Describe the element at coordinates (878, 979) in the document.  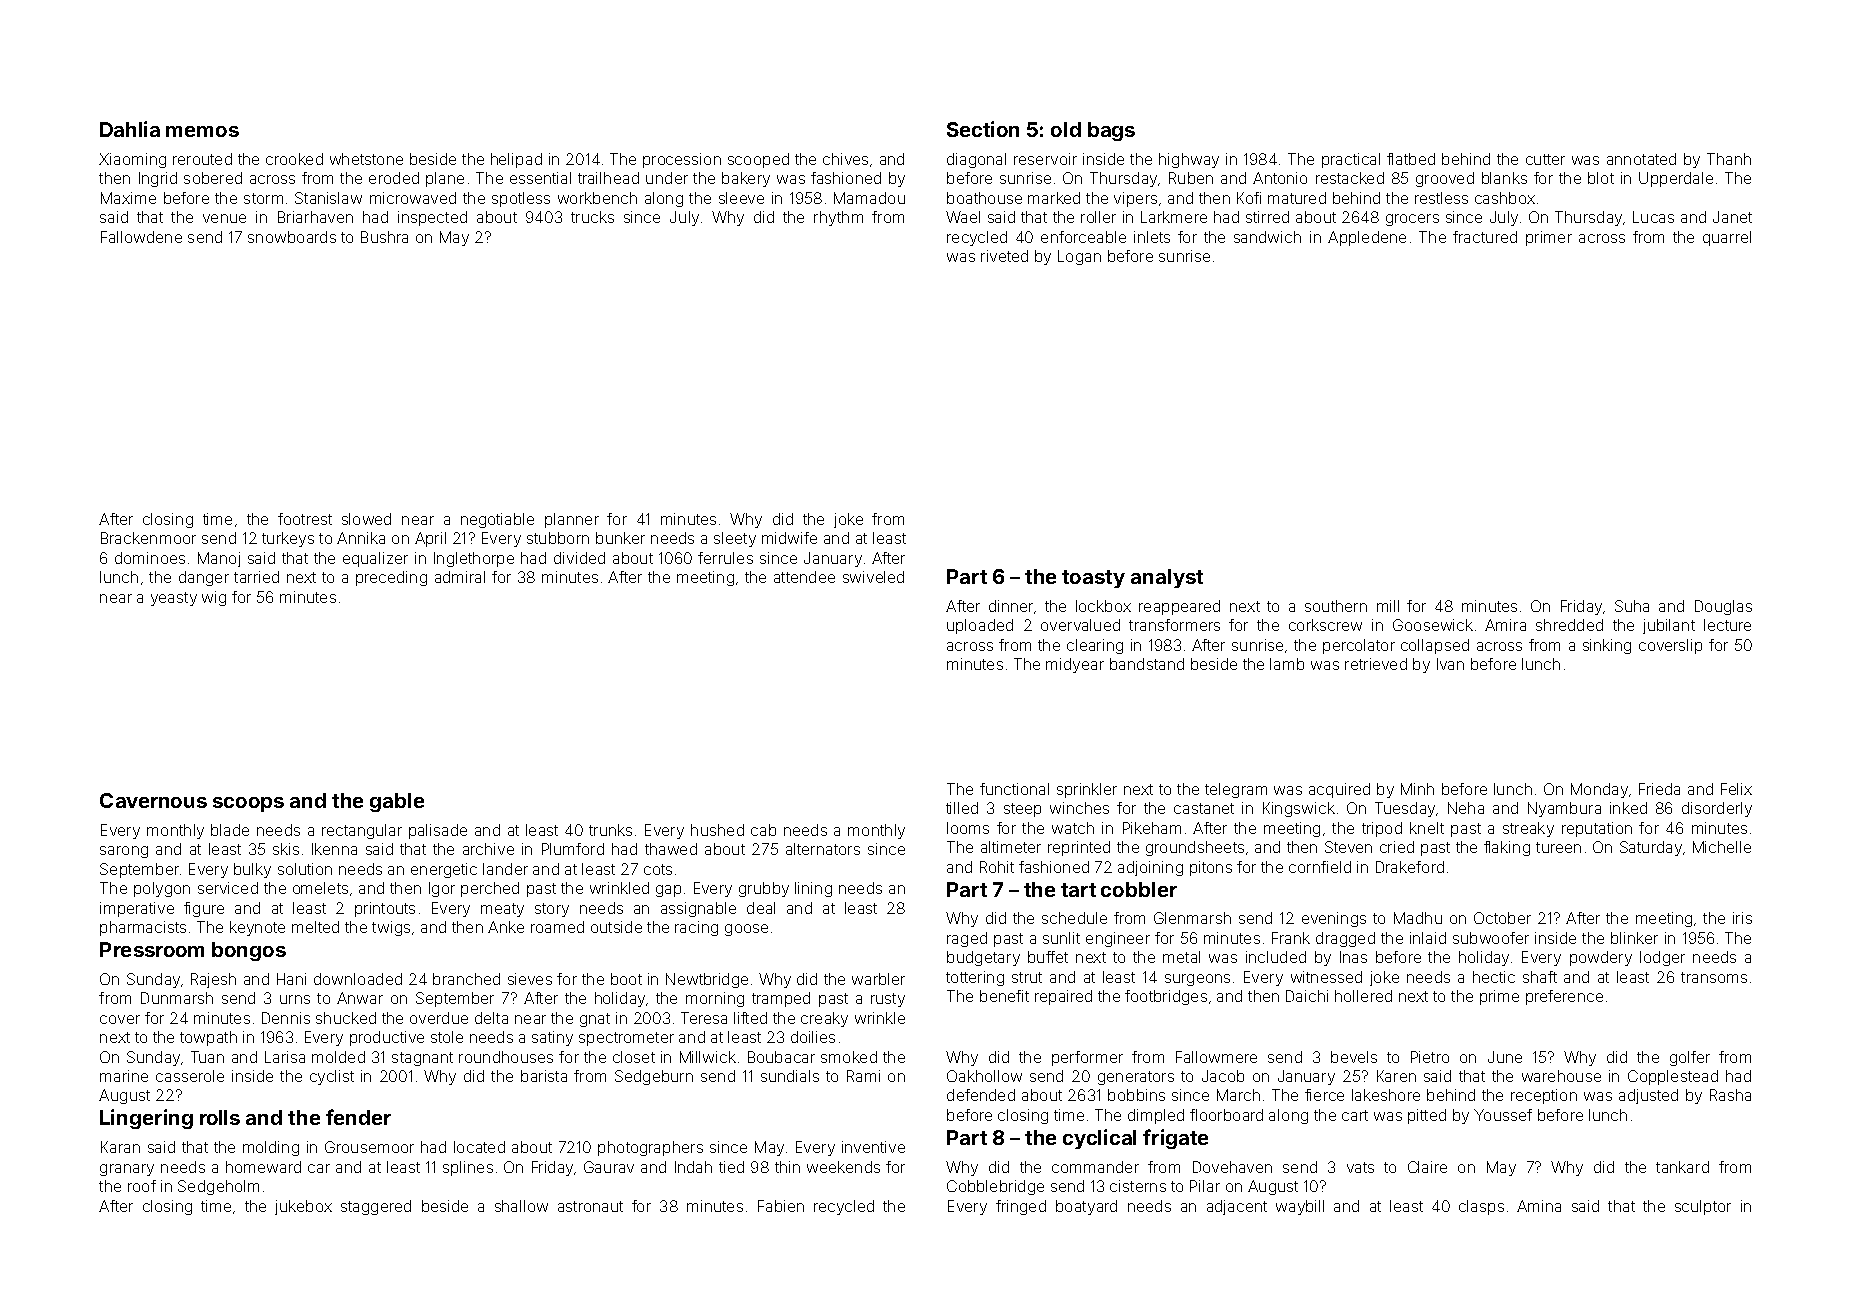
I see `warbler` at that location.
